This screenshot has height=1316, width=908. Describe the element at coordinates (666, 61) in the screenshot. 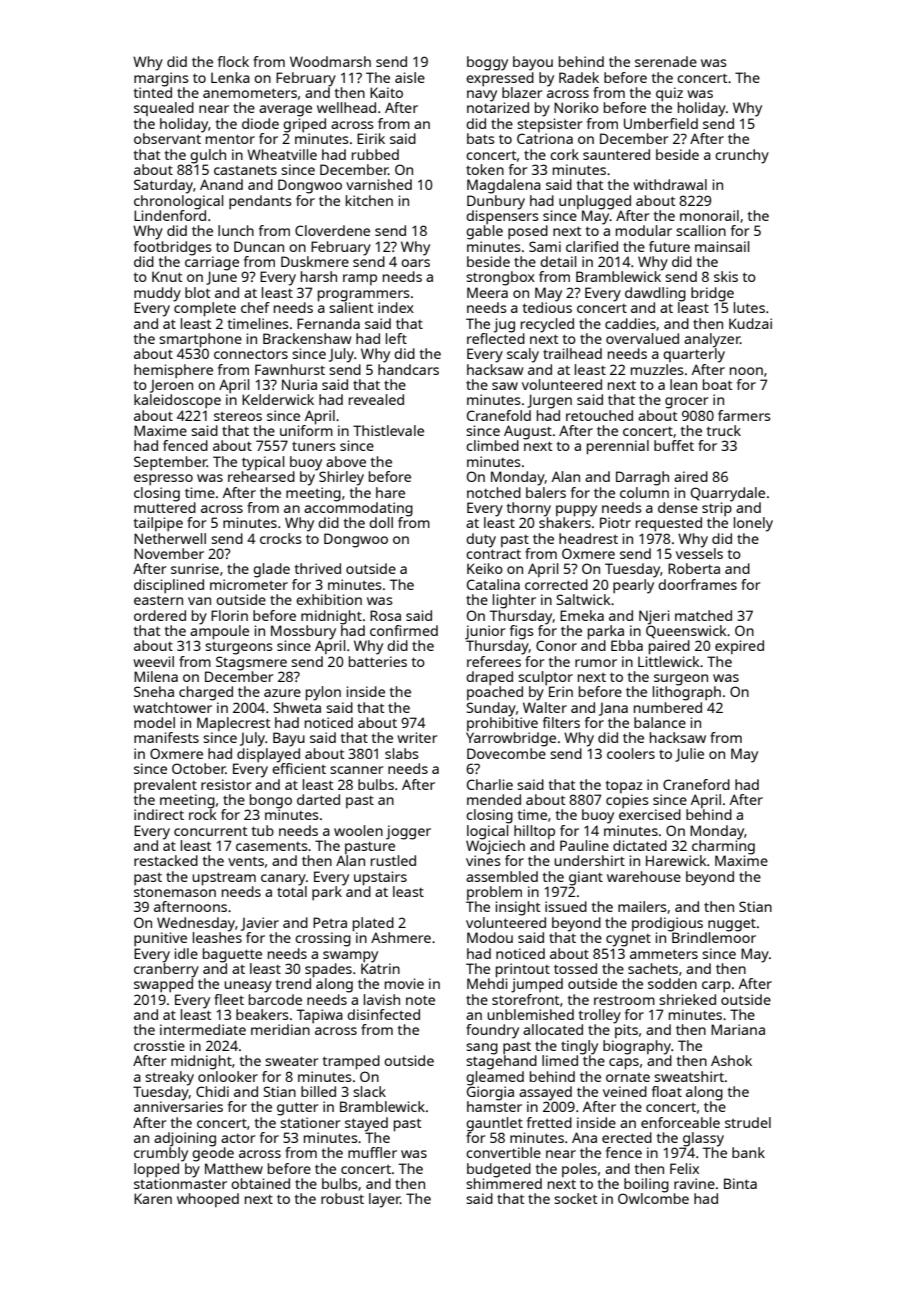

I see `serenade` at that location.
